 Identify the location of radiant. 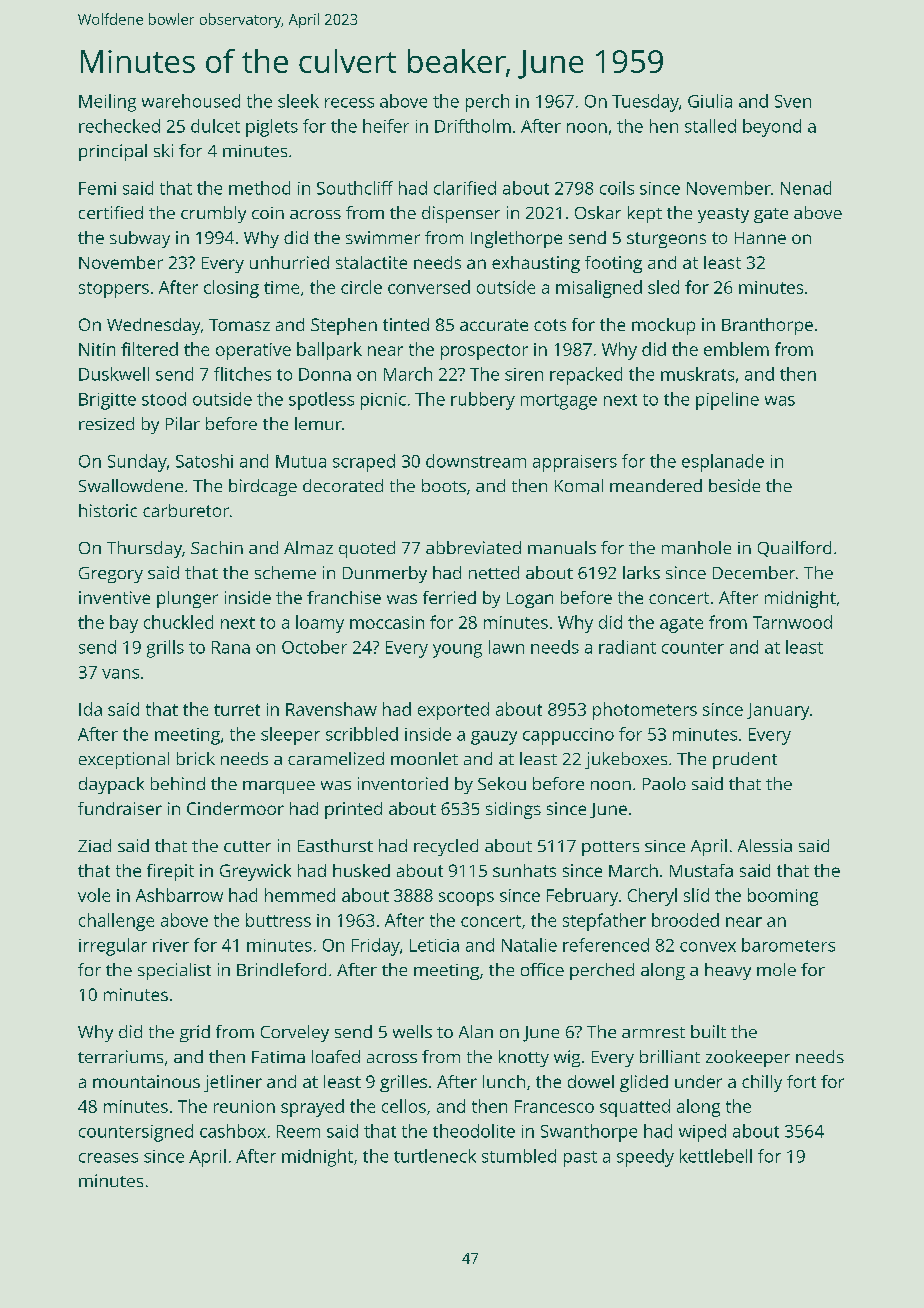
(627, 647).
